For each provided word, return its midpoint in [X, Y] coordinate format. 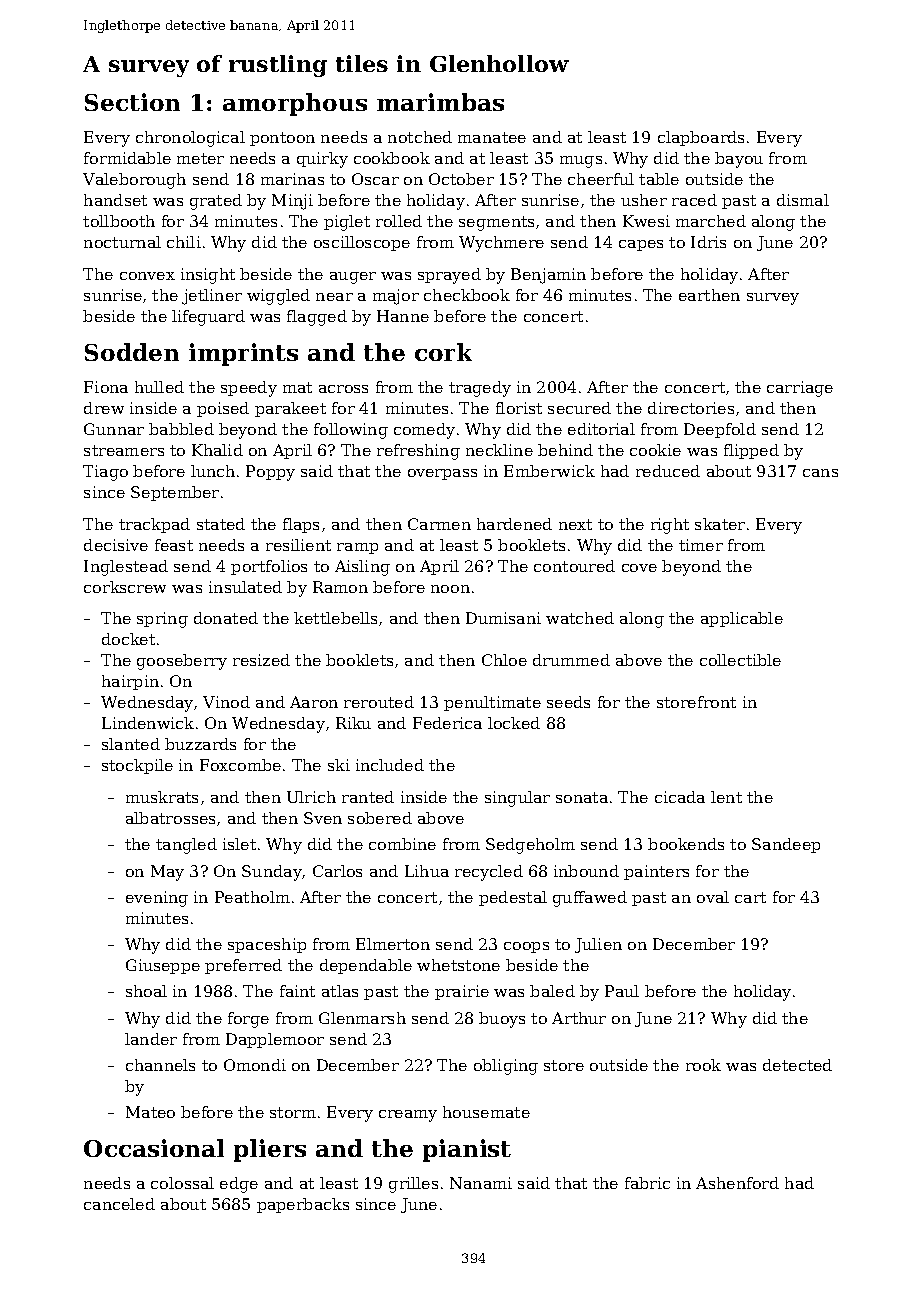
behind [565, 450]
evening [157, 899]
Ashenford [737, 1183]
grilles [413, 1185]
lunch [213, 471]
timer [701, 545]
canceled [119, 1204]
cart [750, 897]
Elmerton [393, 944]
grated [216, 202]
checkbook [467, 295]
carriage [800, 389]
